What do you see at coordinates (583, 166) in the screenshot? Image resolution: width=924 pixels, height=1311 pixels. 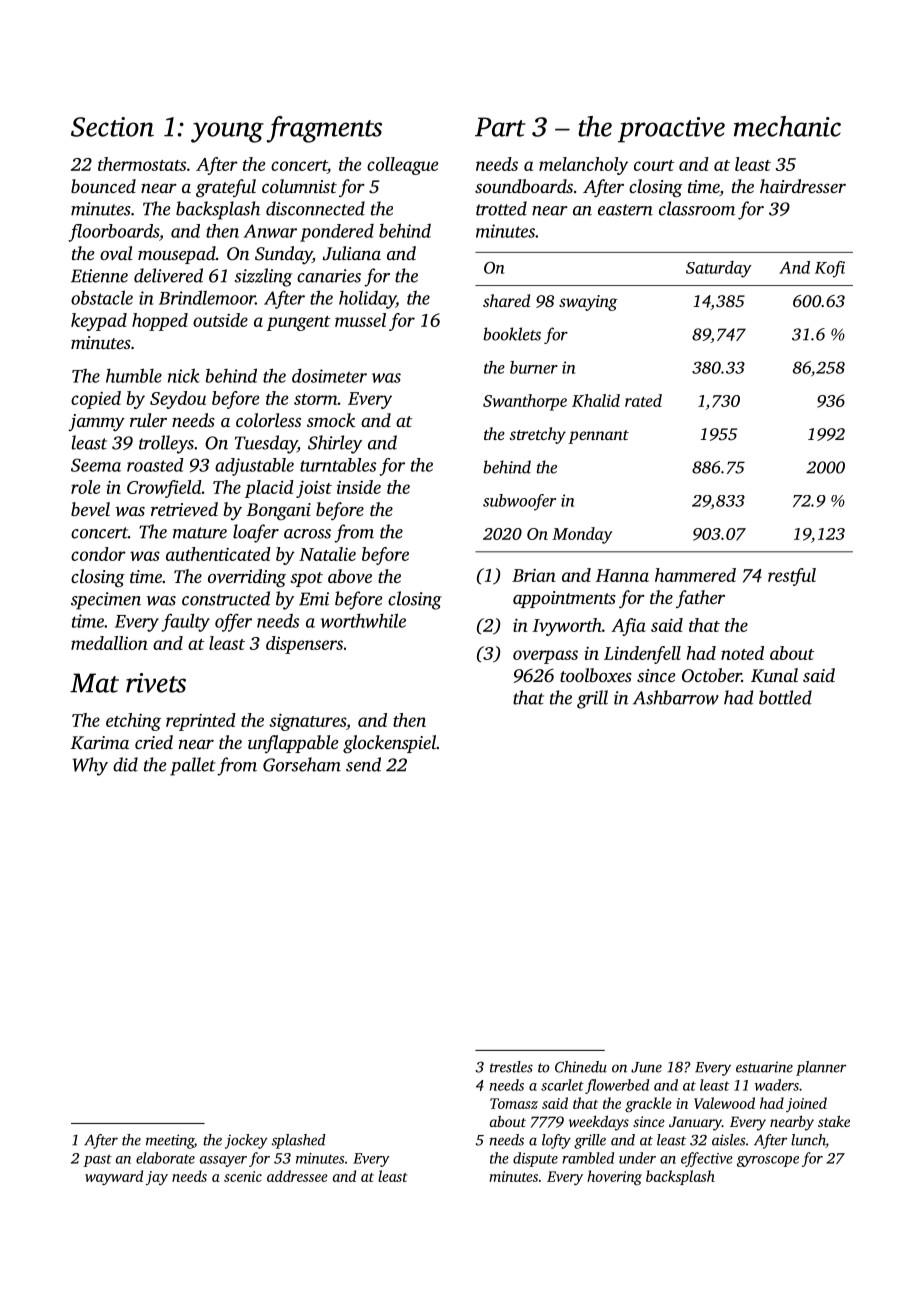 I see `melancholy` at bounding box center [583, 166].
